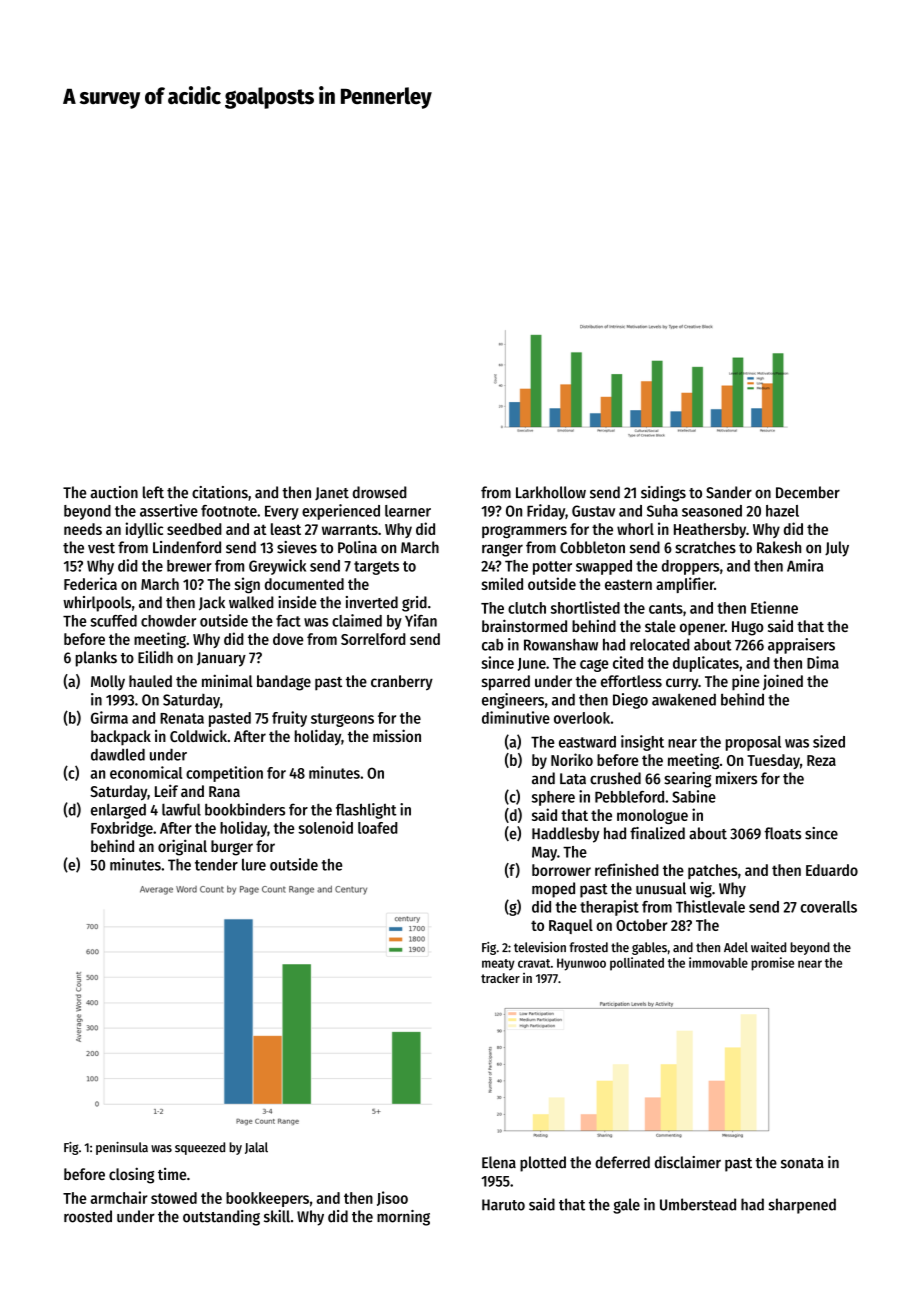 This screenshot has height=1308, width=924. Describe the element at coordinates (122, 829) in the screenshot. I see `Foxbridge` at that location.
